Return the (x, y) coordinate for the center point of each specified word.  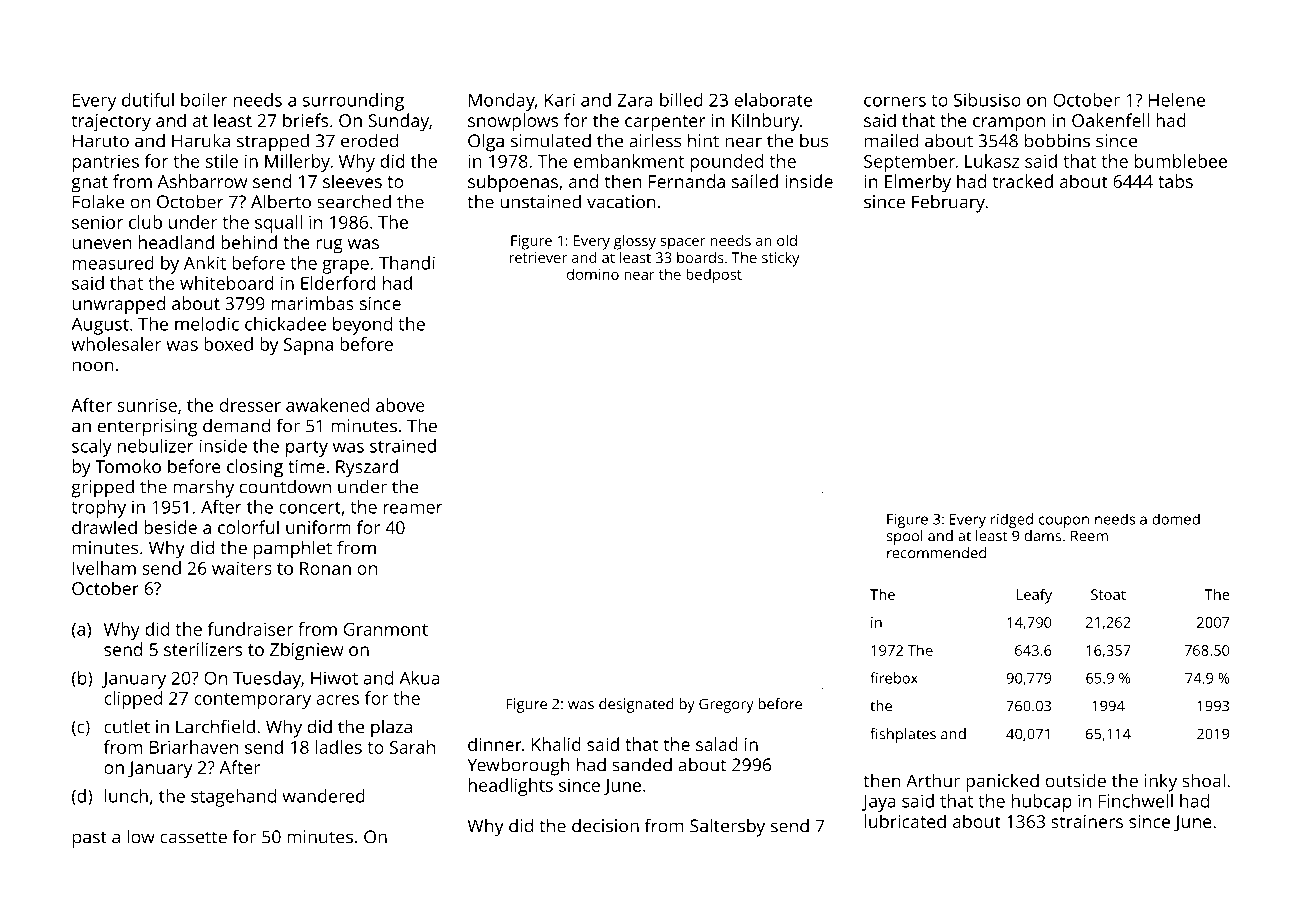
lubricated (905, 821)
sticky (780, 259)
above (400, 405)
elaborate (773, 100)
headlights (511, 787)
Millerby (297, 163)
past (90, 839)
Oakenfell (1110, 120)
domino (593, 274)
